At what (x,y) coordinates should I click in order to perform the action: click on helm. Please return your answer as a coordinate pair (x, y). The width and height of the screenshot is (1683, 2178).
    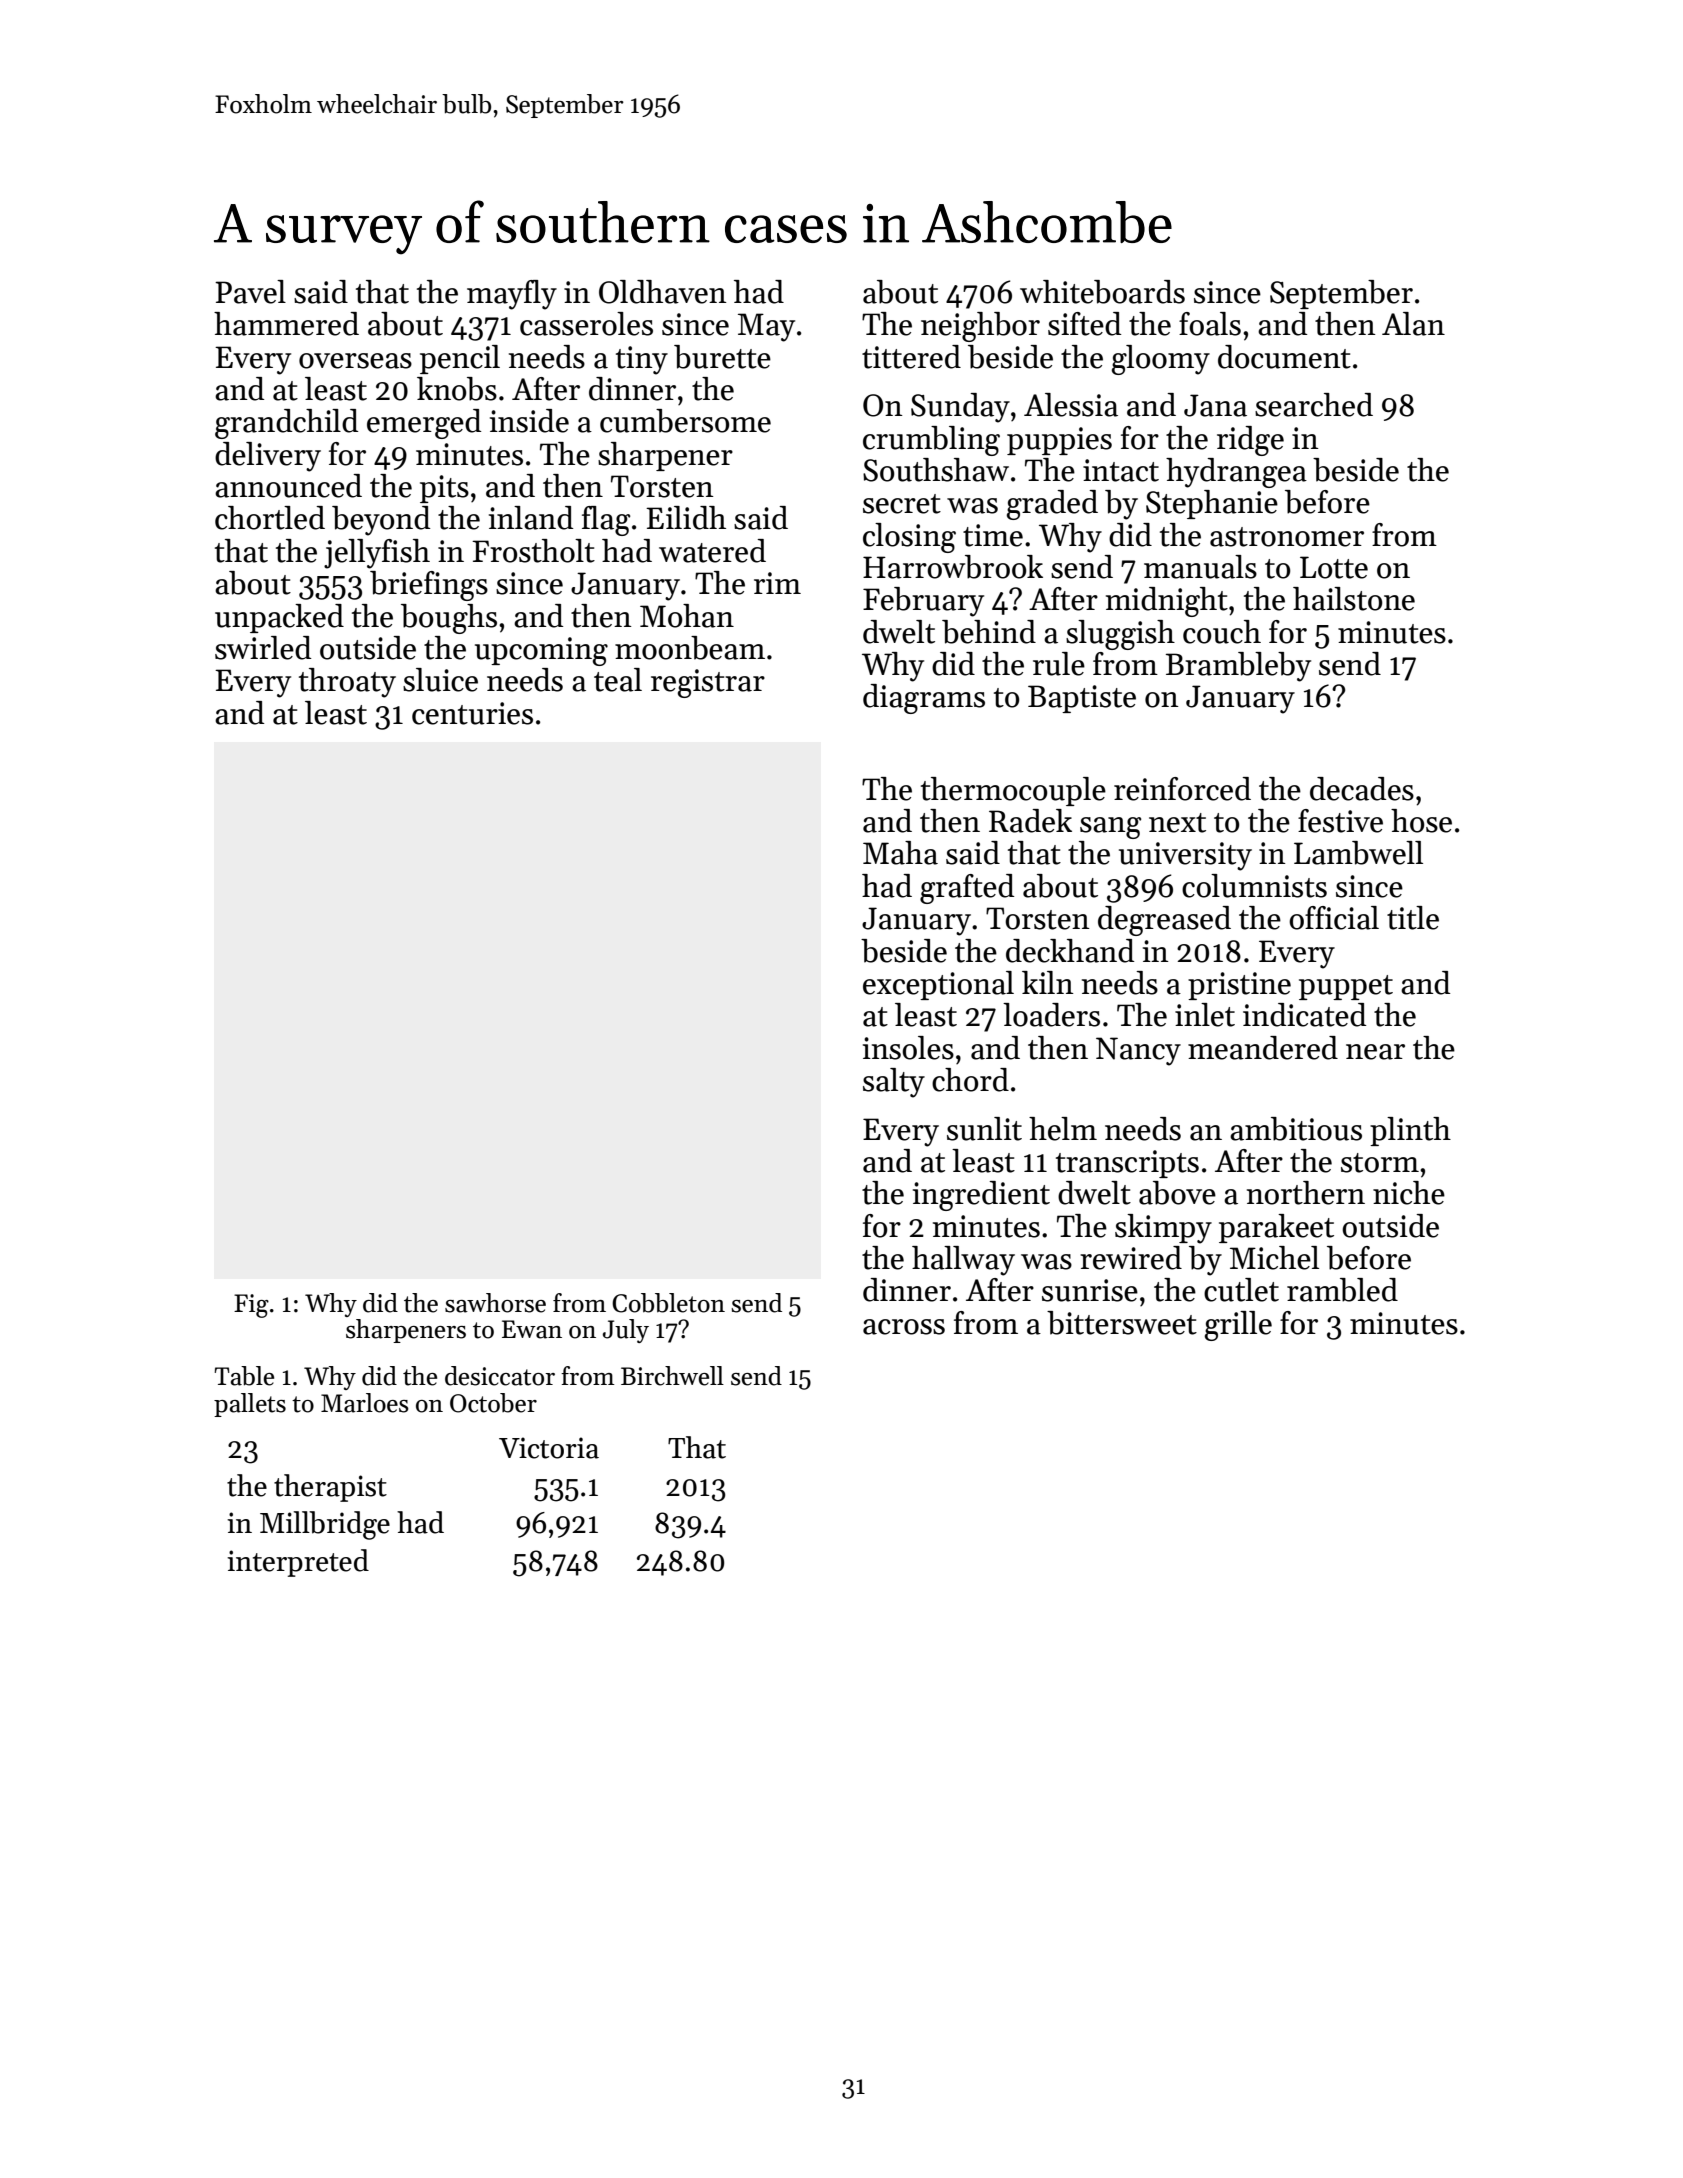
    Looking at the image, I should click on (1063, 1129).
